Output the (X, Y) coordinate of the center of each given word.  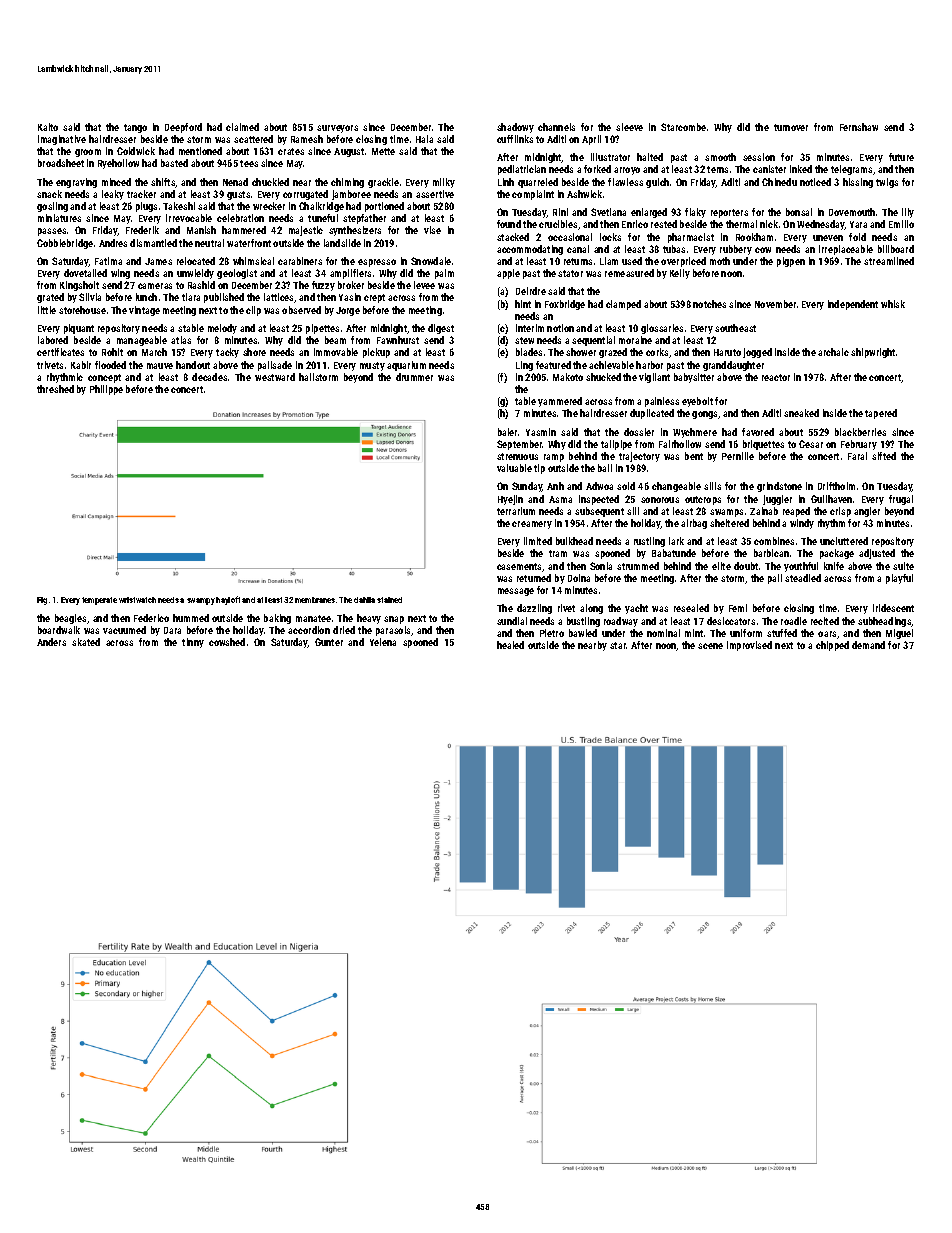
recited (825, 621)
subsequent (599, 512)
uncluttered (844, 541)
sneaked (801, 413)
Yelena (383, 642)
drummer (414, 377)
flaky (695, 213)
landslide (342, 243)
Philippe (106, 390)
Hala (424, 139)
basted (174, 163)
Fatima (108, 261)
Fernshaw (859, 127)
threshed (55, 389)
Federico (151, 618)
